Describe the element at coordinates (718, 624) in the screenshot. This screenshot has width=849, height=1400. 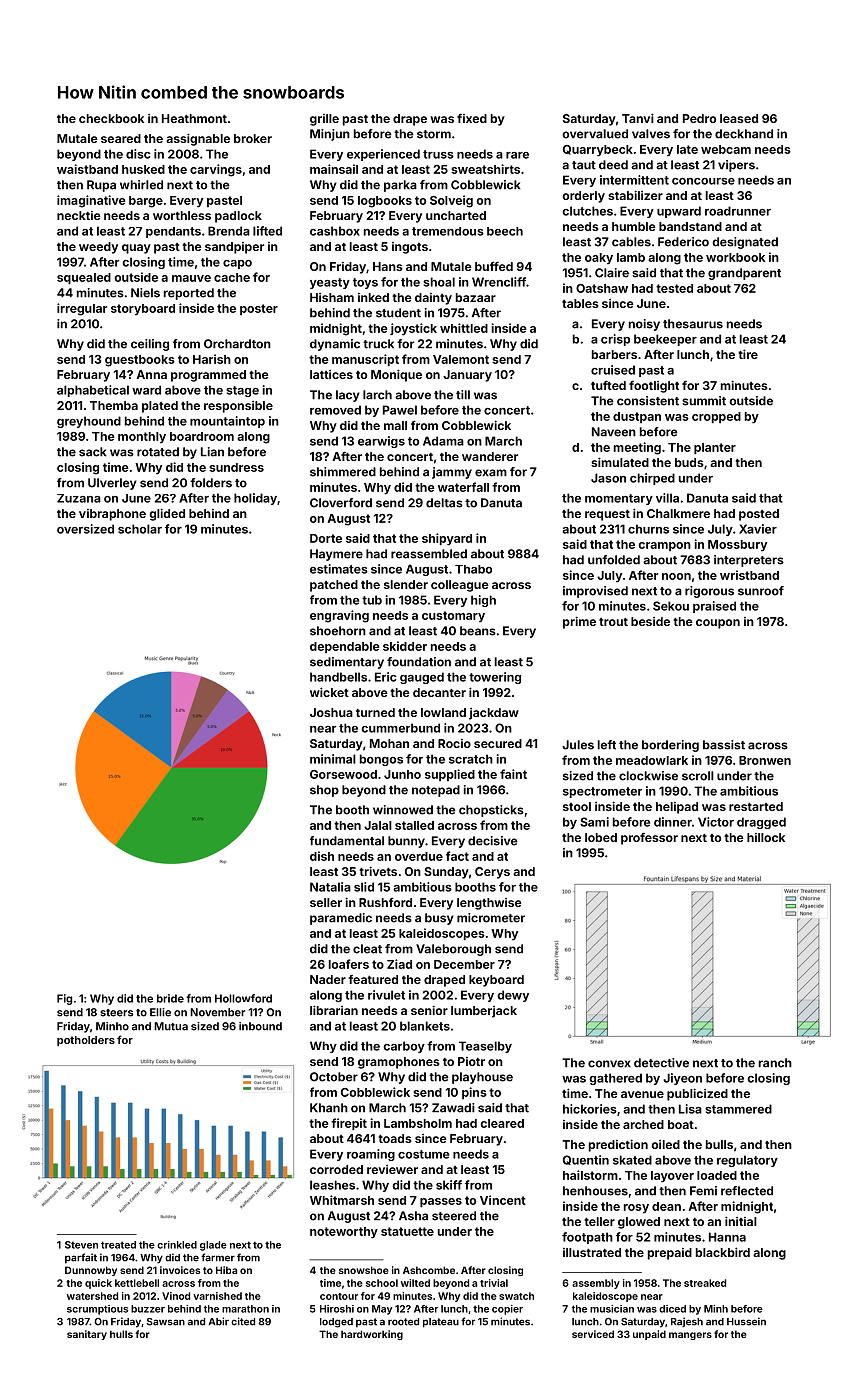
I see `coupon` at that location.
